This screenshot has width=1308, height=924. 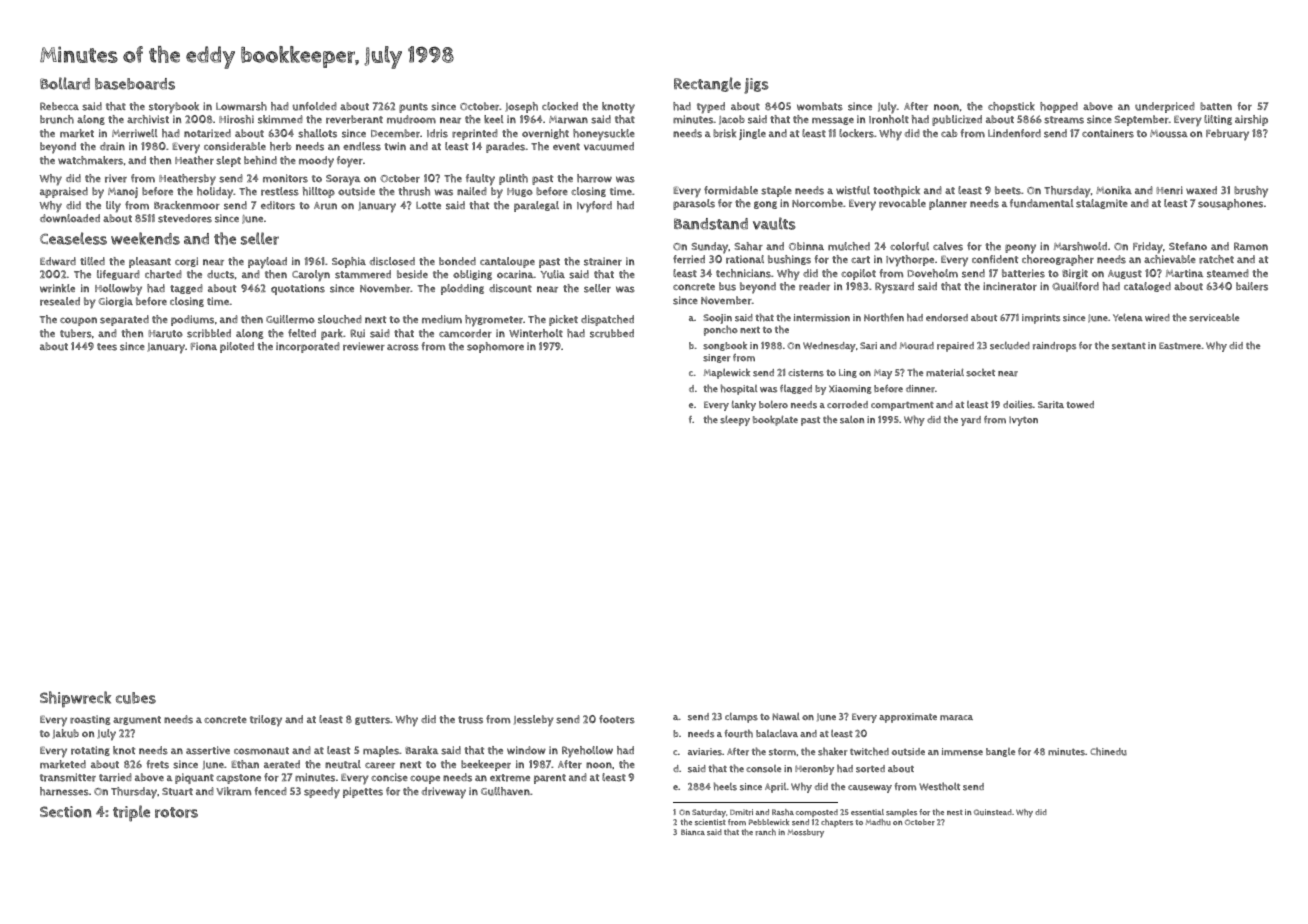 What do you see at coordinates (107, 347) in the screenshot?
I see `tees` at bounding box center [107, 347].
